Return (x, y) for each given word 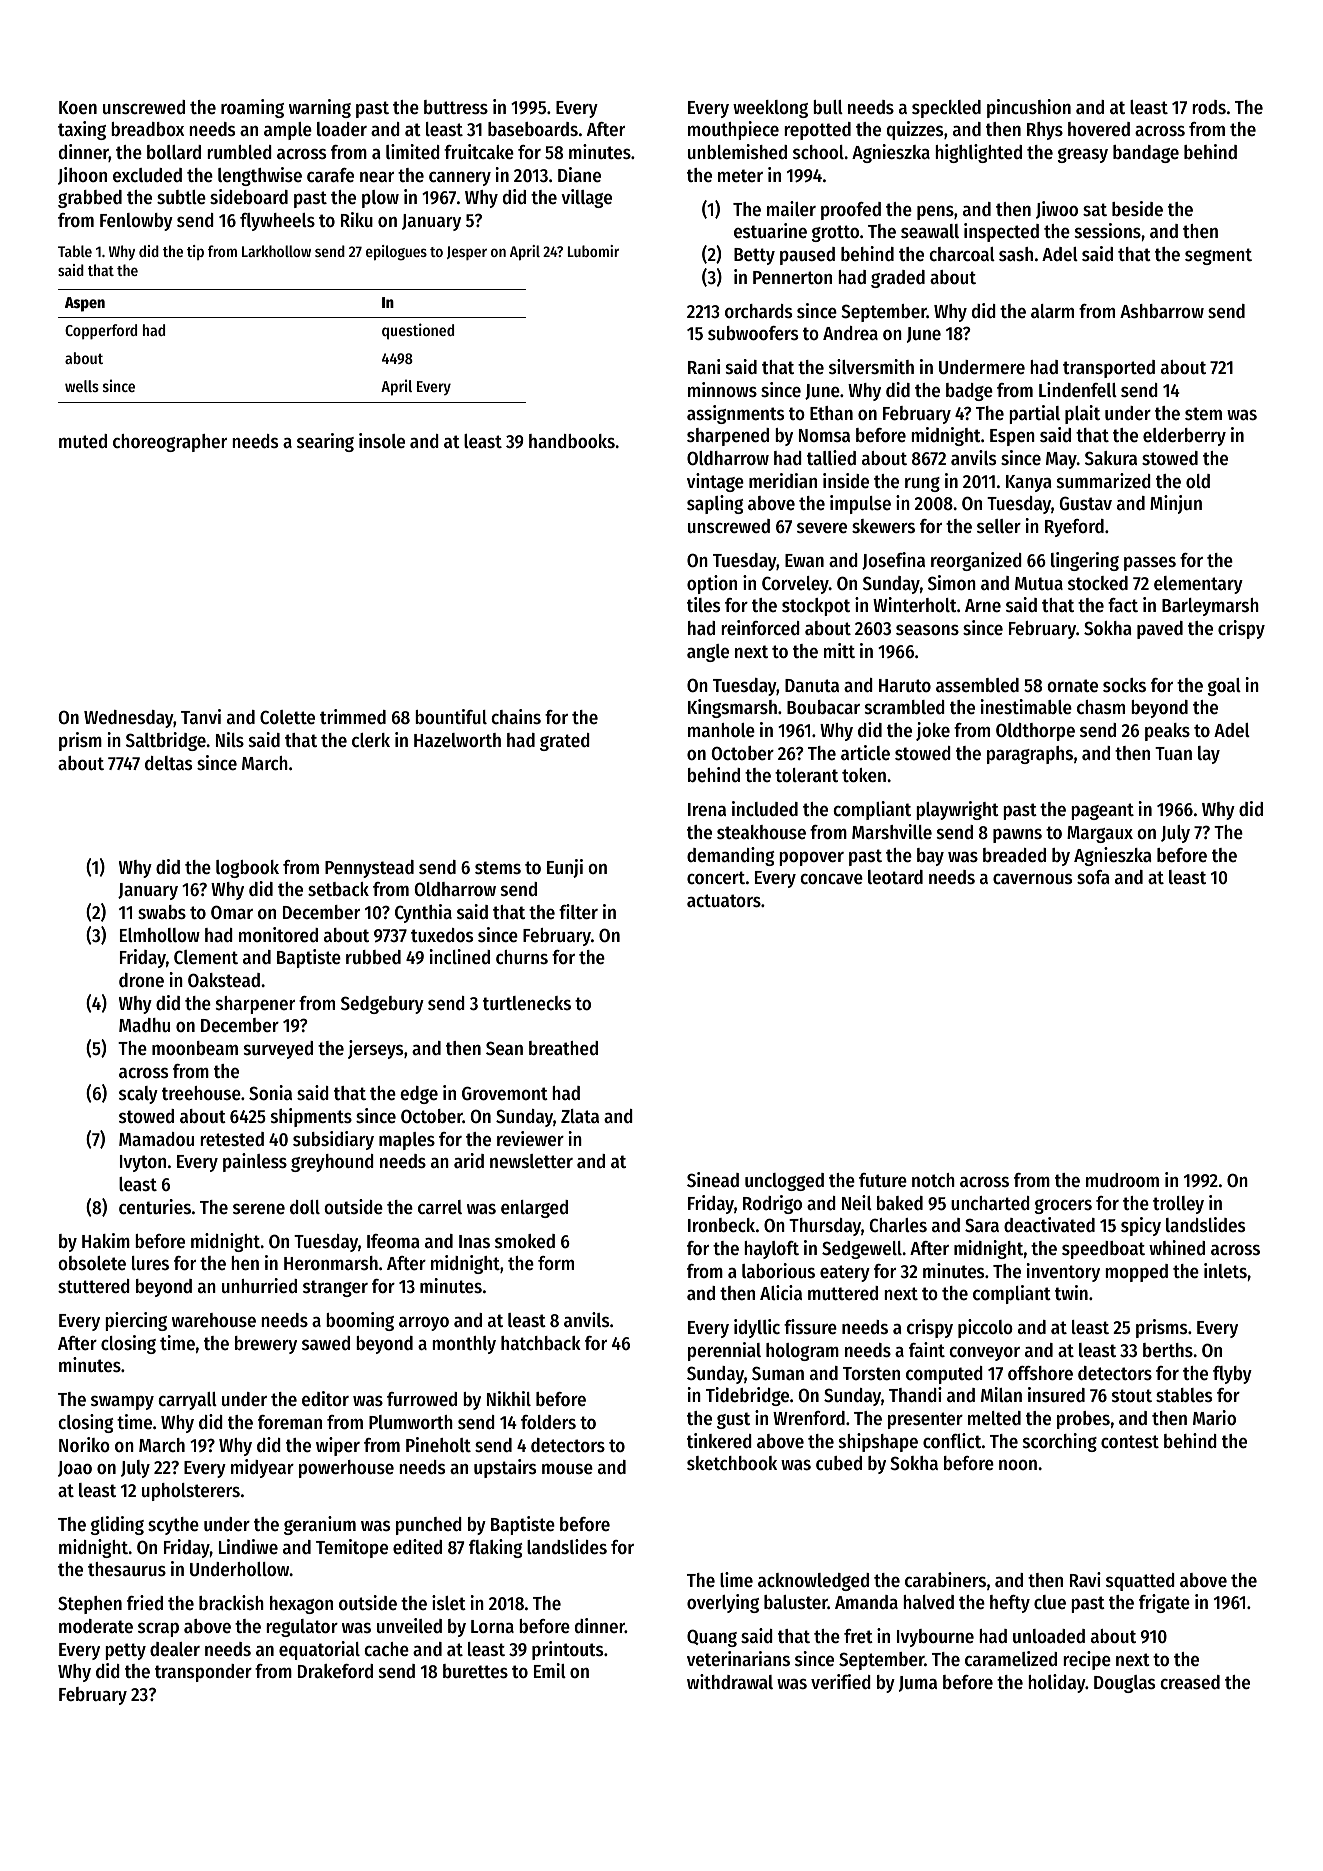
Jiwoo (1057, 210)
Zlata (580, 1116)
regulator (302, 1628)
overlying (723, 1603)
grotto (835, 233)
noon (1018, 1465)
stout (1132, 1396)
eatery (845, 1273)
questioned (418, 331)
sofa (1093, 877)
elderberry (1184, 437)
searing (325, 442)
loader (342, 129)
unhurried (259, 1286)
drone (141, 980)
